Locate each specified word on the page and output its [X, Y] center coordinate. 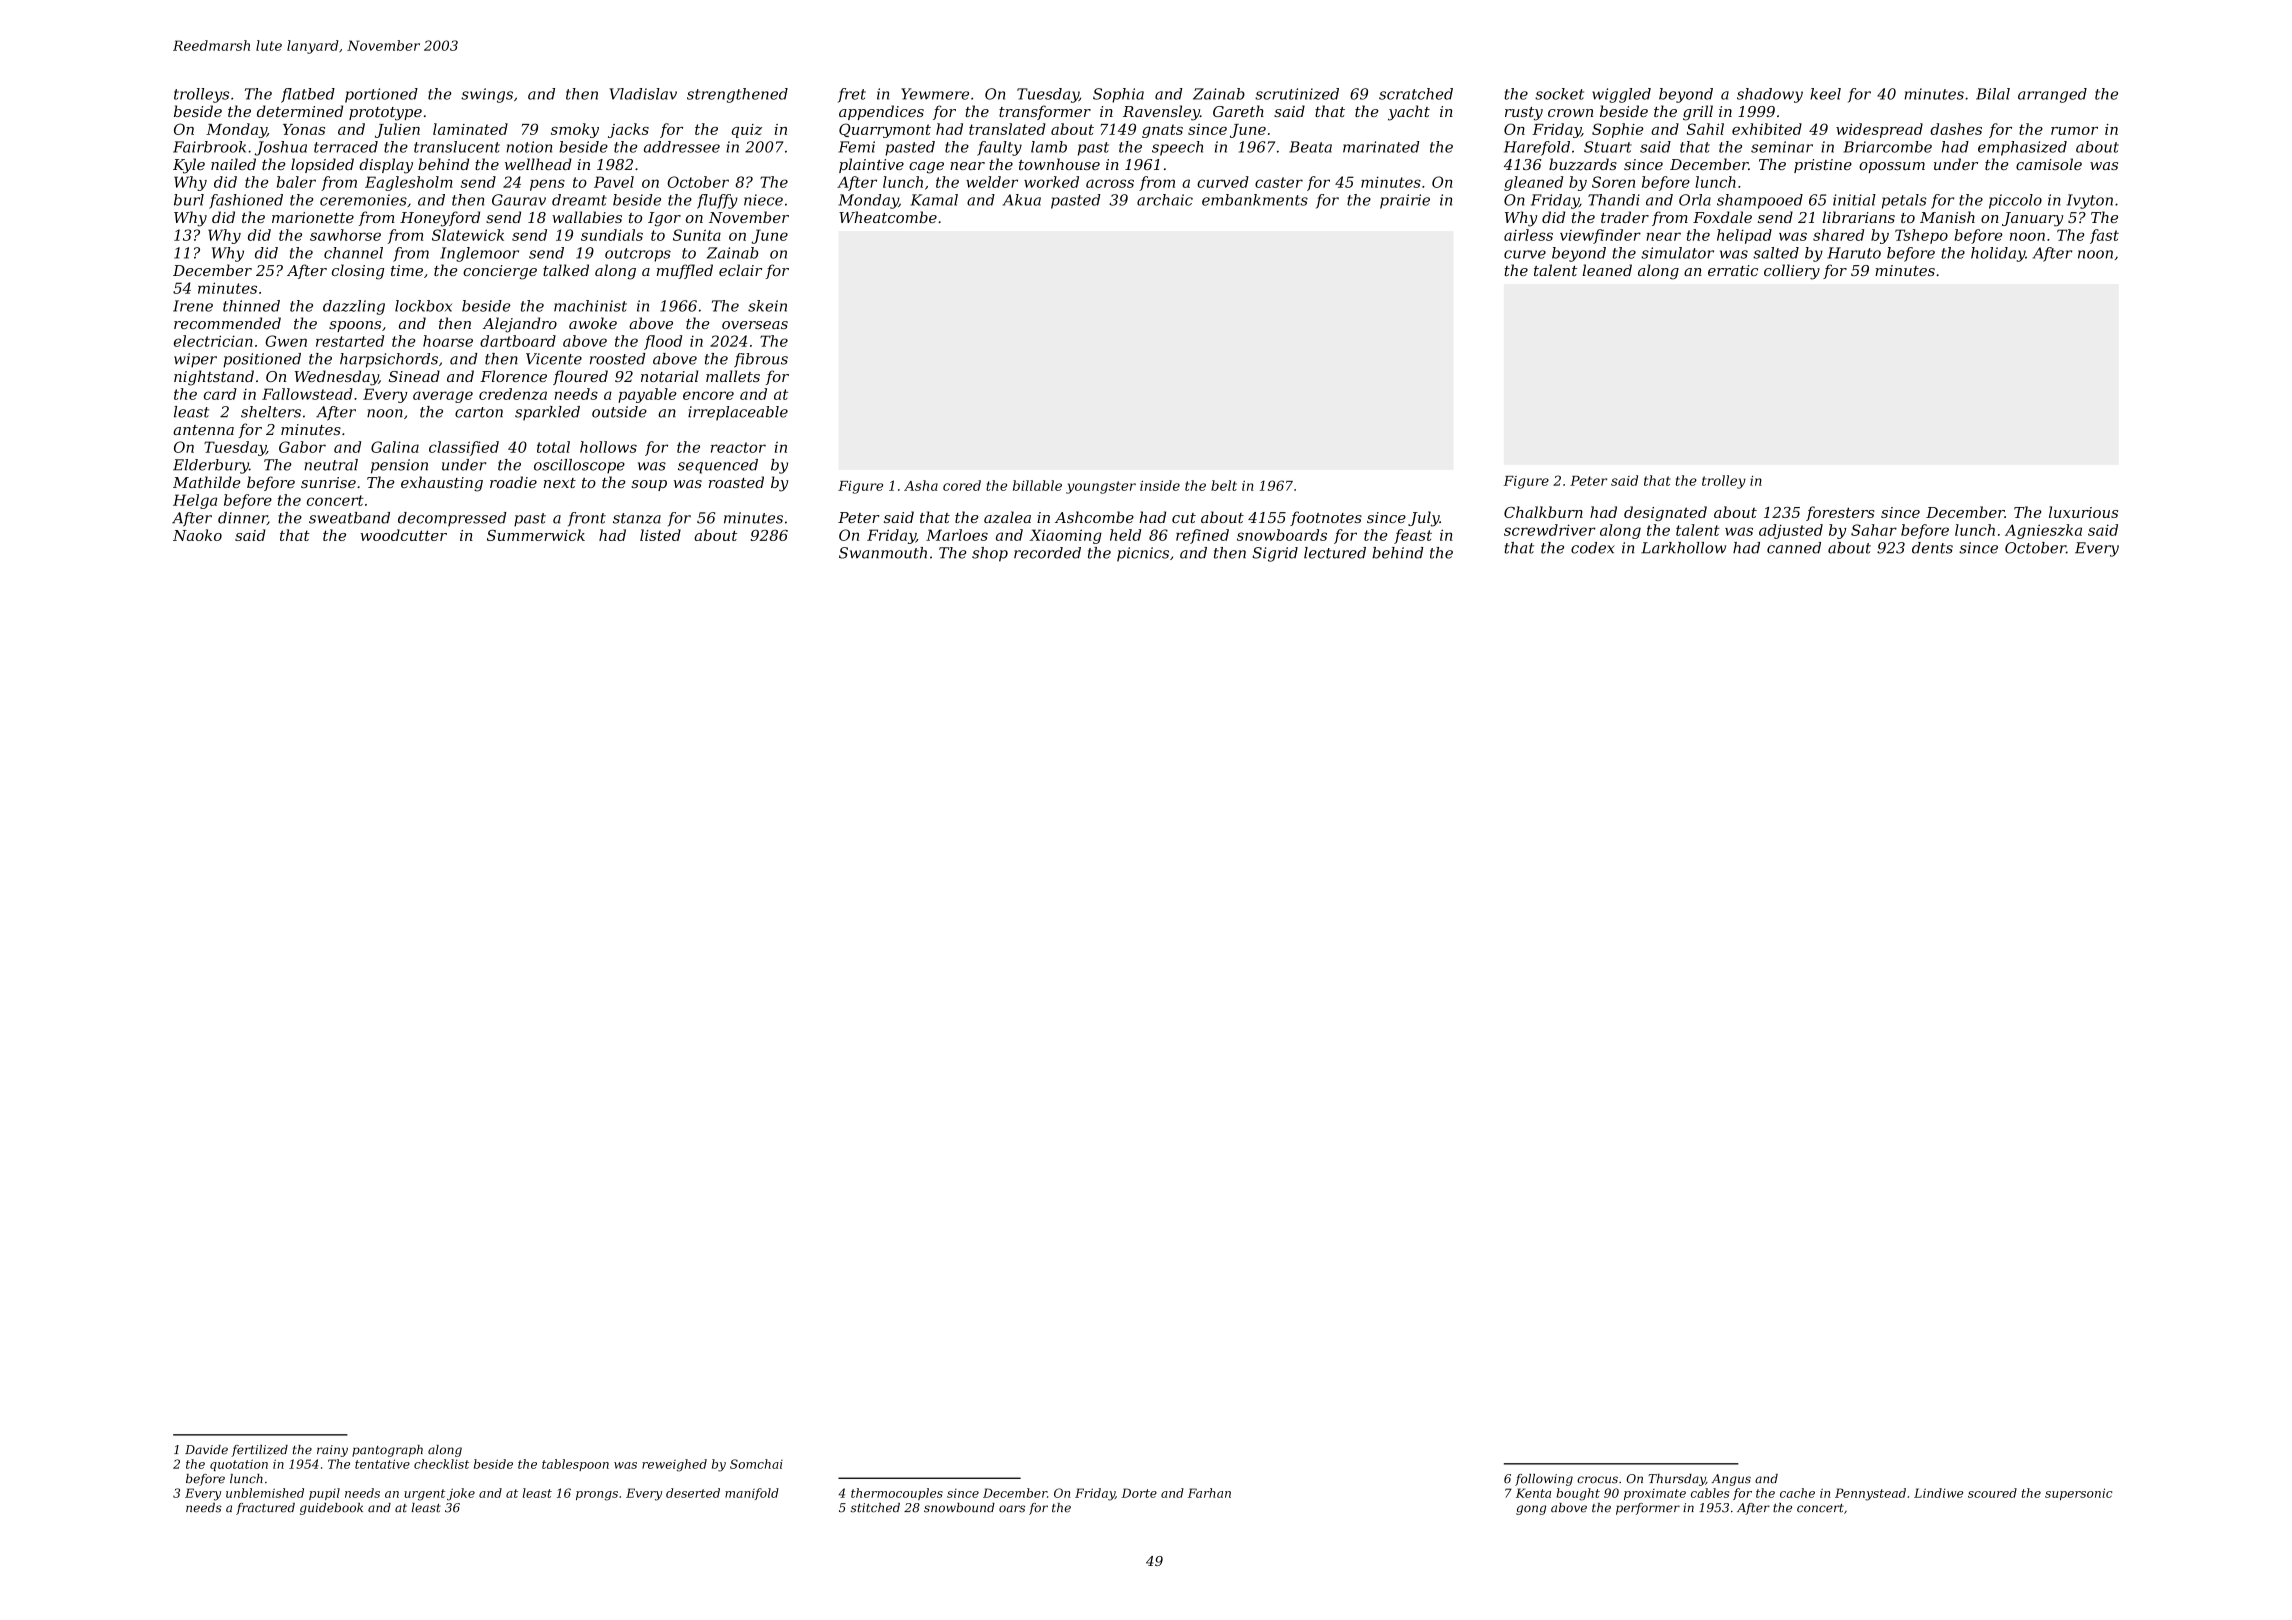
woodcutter [403, 535]
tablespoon [575, 1465]
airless [1528, 235]
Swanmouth [883, 553]
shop [990, 554]
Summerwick [536, 535]
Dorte [1139, 1493]
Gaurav [519, 200]
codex [1593, 548]
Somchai [756, 1464]
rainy [332, 1451]
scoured [1992, 1493]
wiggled [1621, 95]
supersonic [2078, 1494]
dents [1932, 548]
